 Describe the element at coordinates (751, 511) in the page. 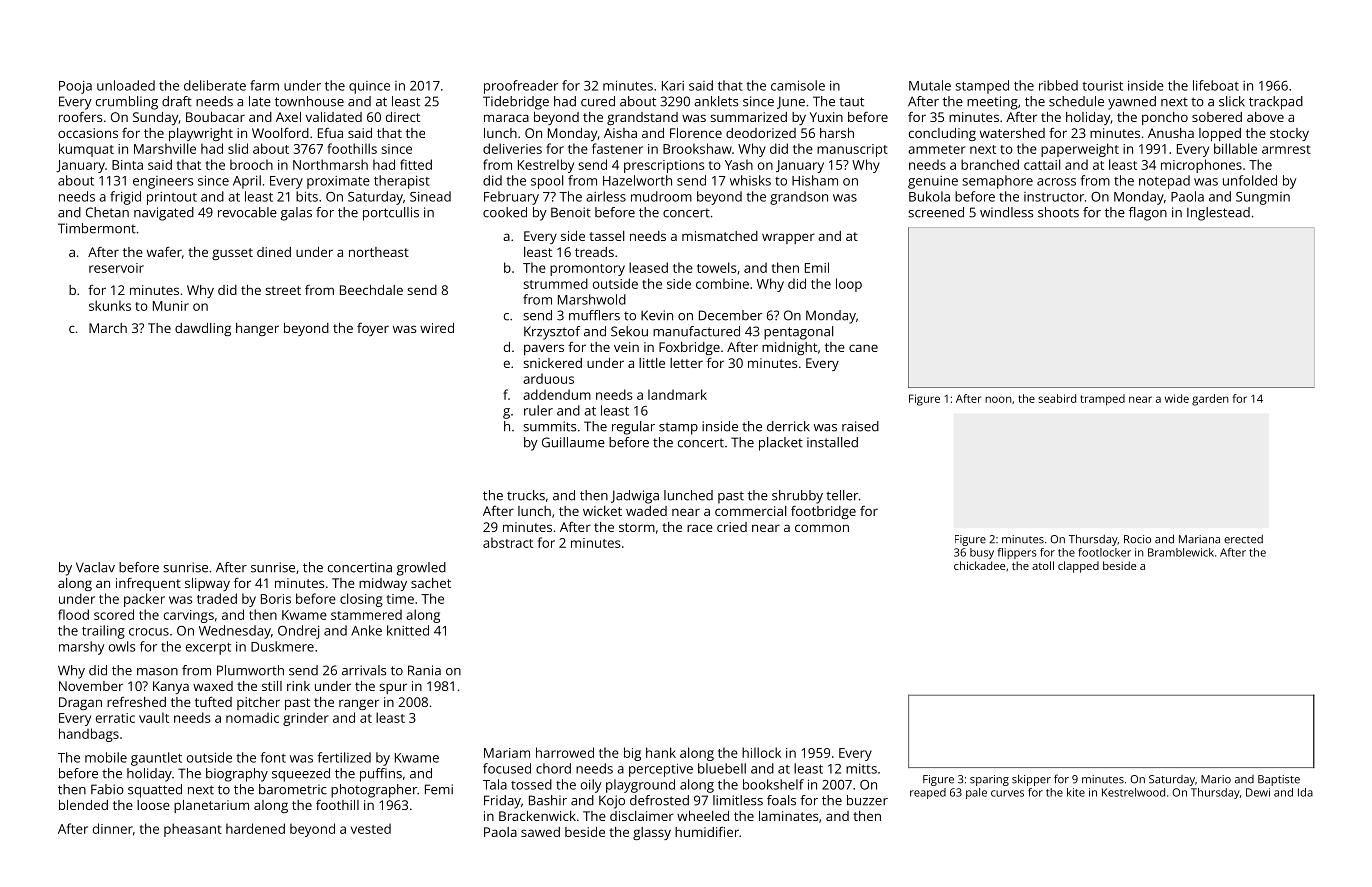

I see `commercial` at that location.
